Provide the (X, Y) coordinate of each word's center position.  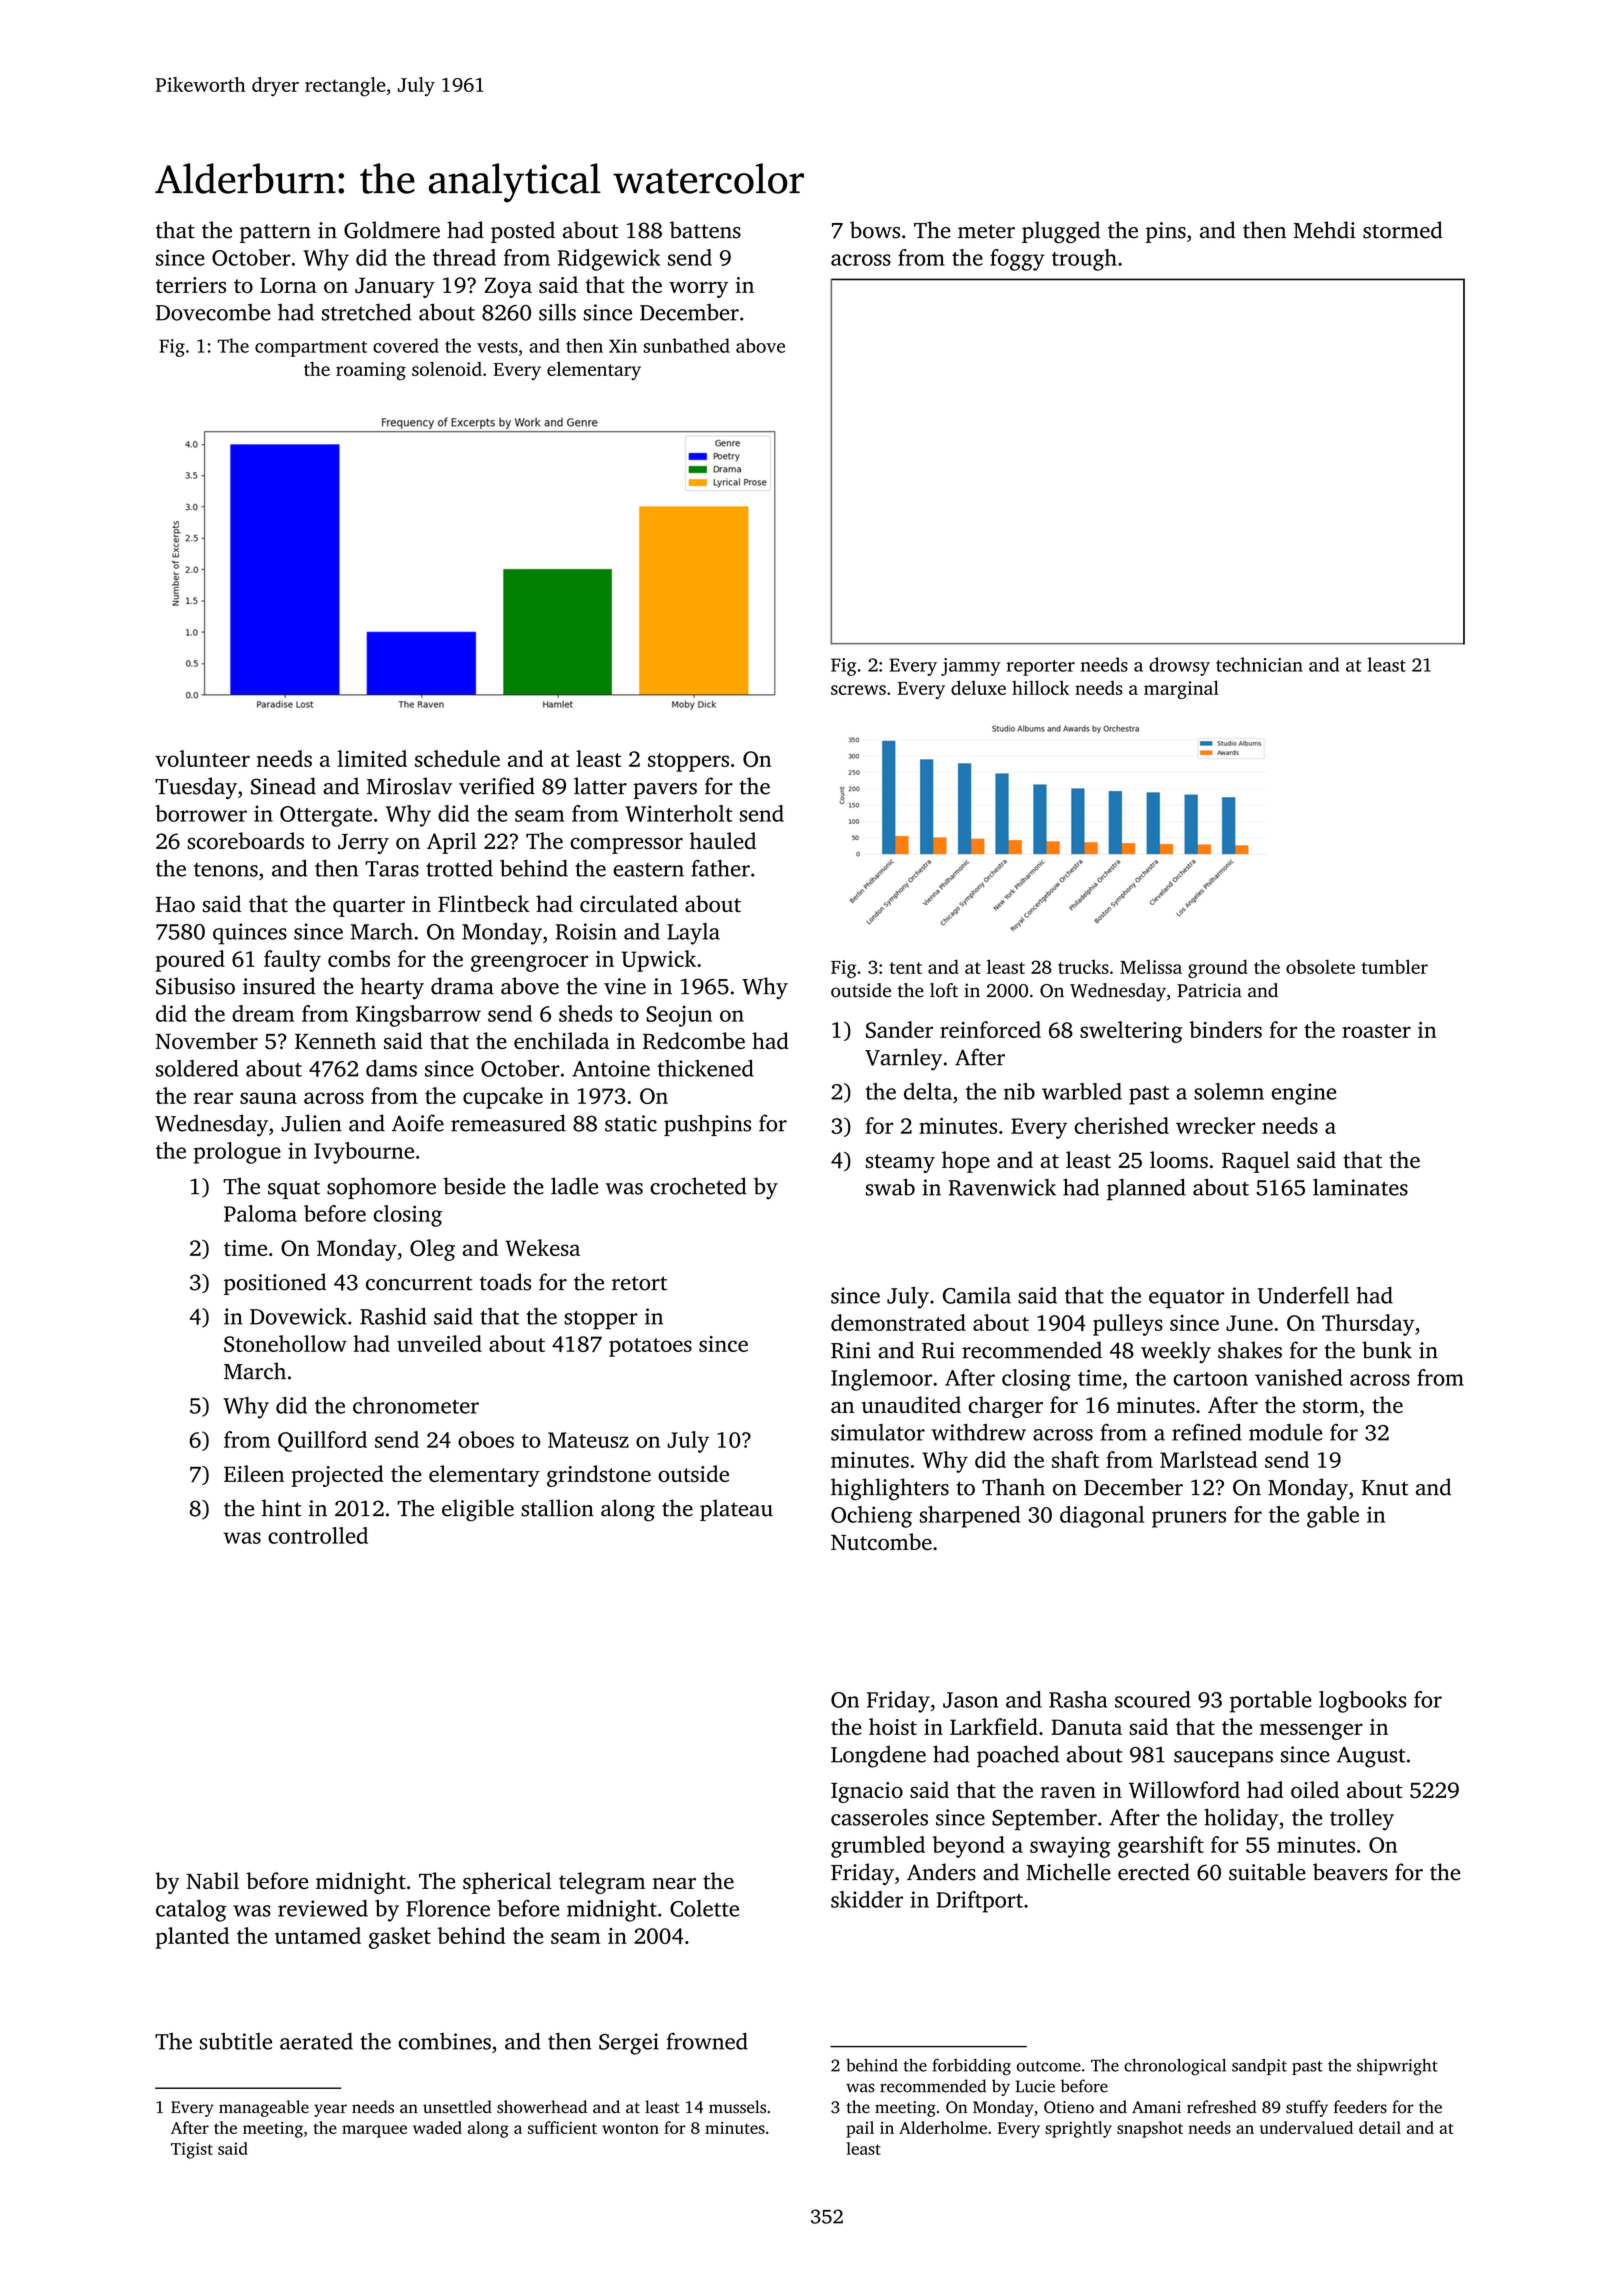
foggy (1017, 260)
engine (1304, 1094)
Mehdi (1325, 230)
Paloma (260, 1213)
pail (860, 2129)
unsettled (457, 2107)
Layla (693, 934)
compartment (311, 349)
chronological (1175, 2067)
